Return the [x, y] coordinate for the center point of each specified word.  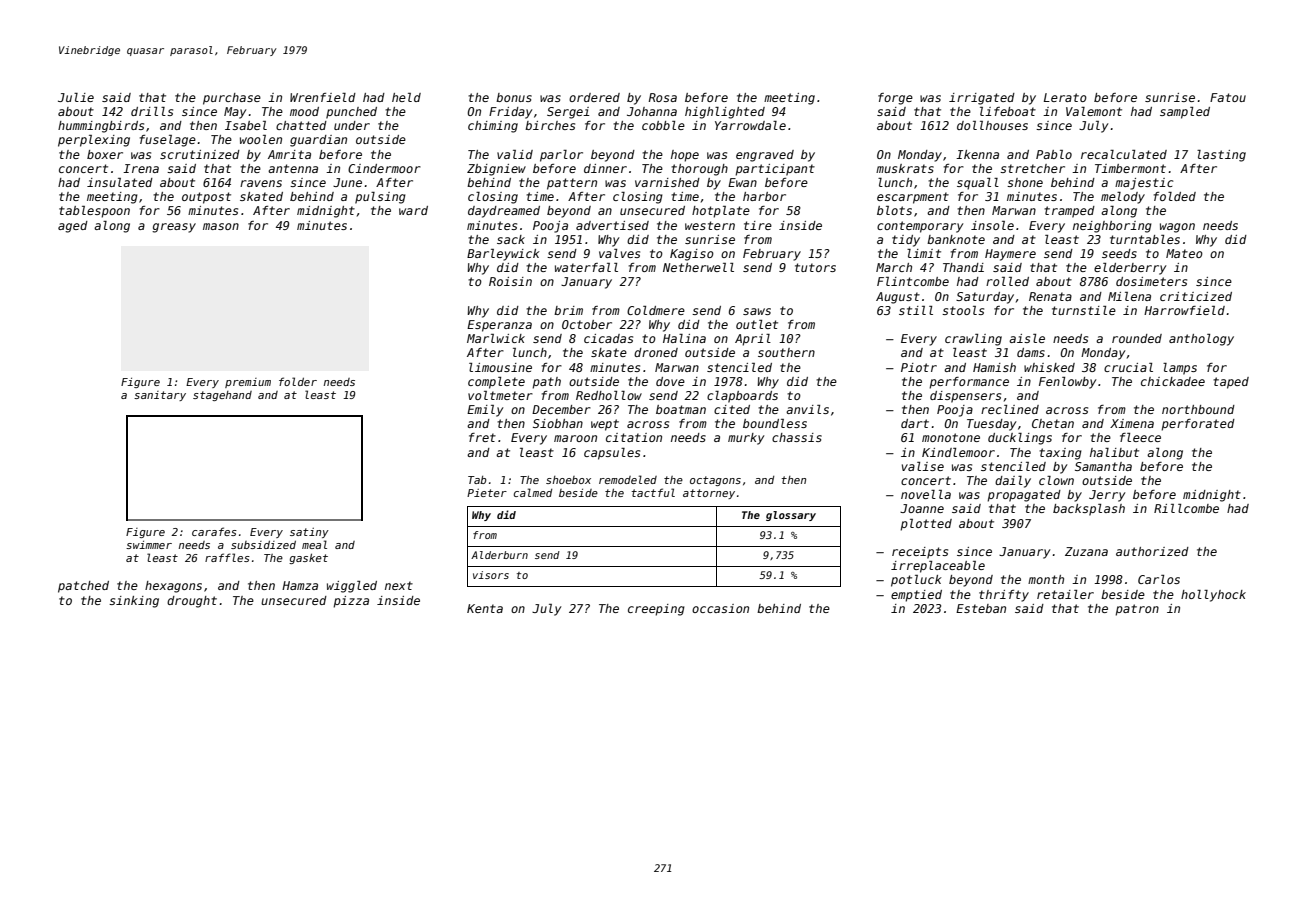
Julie [76, 97]
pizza [351, 602]
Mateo [1184, 253]
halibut [1114, 452]
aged [73, 227]
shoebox [568, 480]
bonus [514, 97]
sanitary [160, 396]
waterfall [586, 267]
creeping [656, 610]
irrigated [982, 99]
